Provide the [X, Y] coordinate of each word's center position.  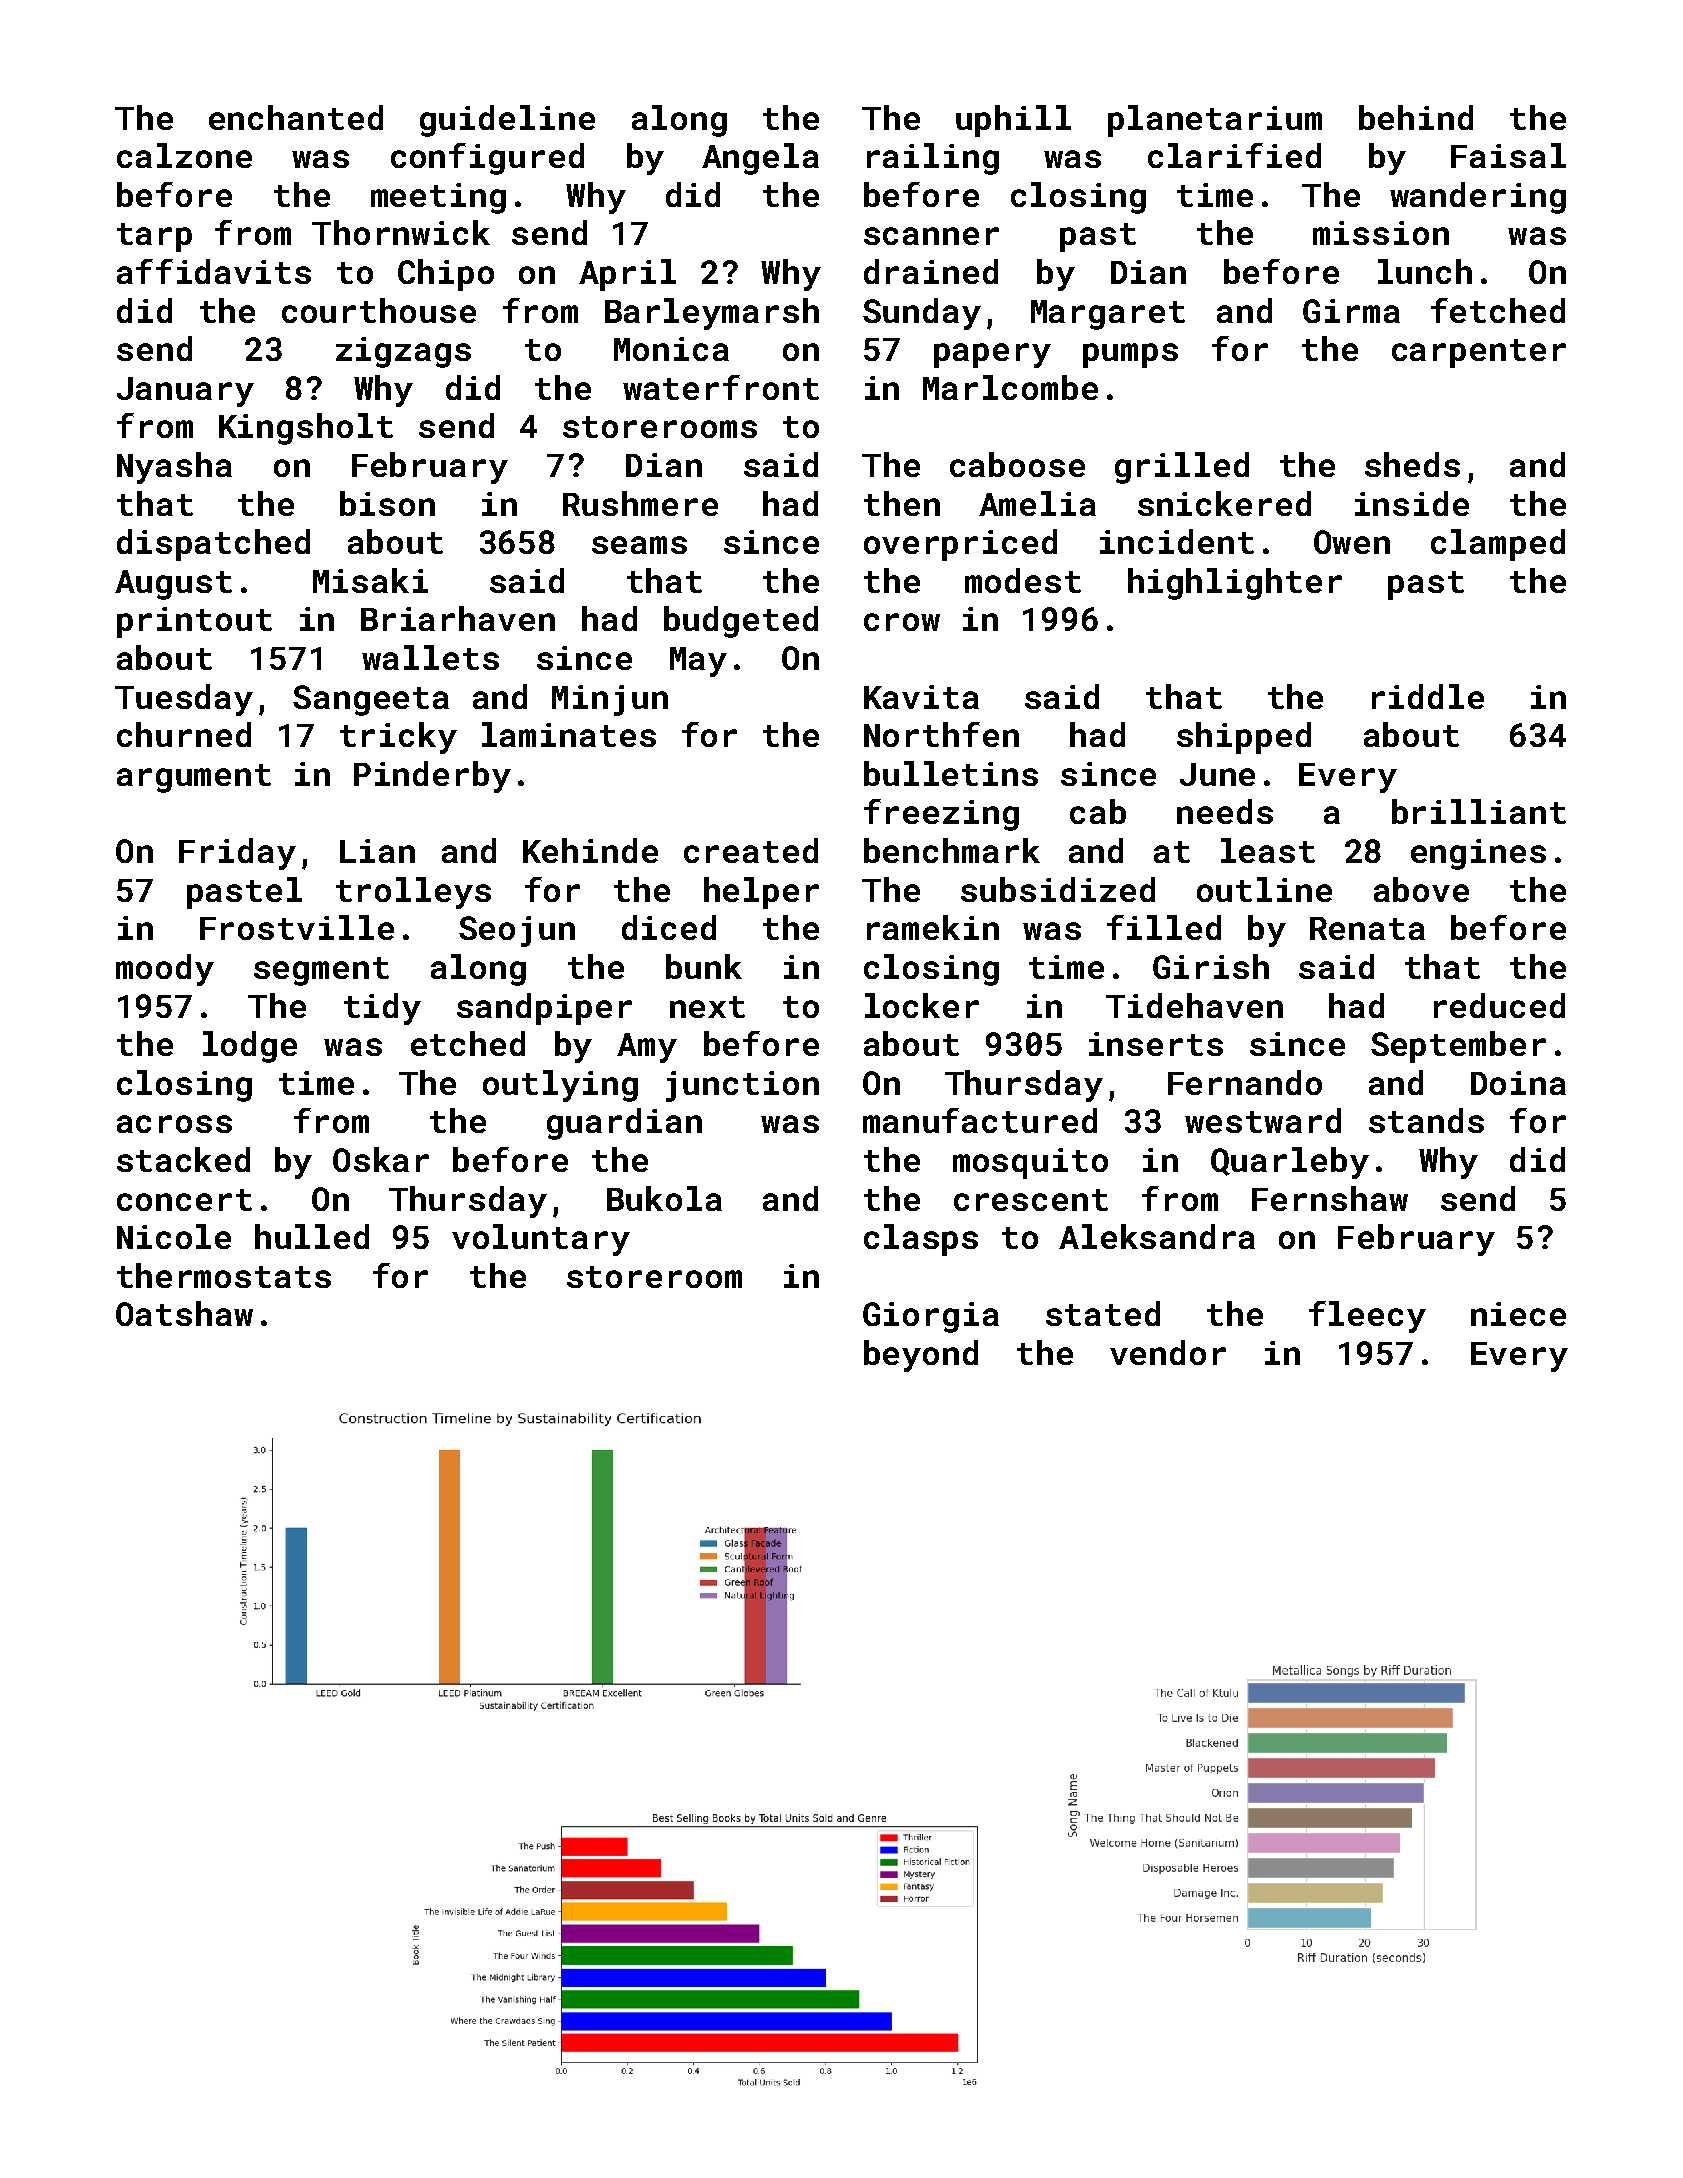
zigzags [403, 352]
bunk [704, 966]
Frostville [297, 927]
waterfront [721, 387]
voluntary [541, 1240]
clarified [1234, 155]
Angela [760, 159]
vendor [1168, 1352]
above [1421, 889]
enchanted [296, 117]
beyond [921, 1356]
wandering [1478, 198]
